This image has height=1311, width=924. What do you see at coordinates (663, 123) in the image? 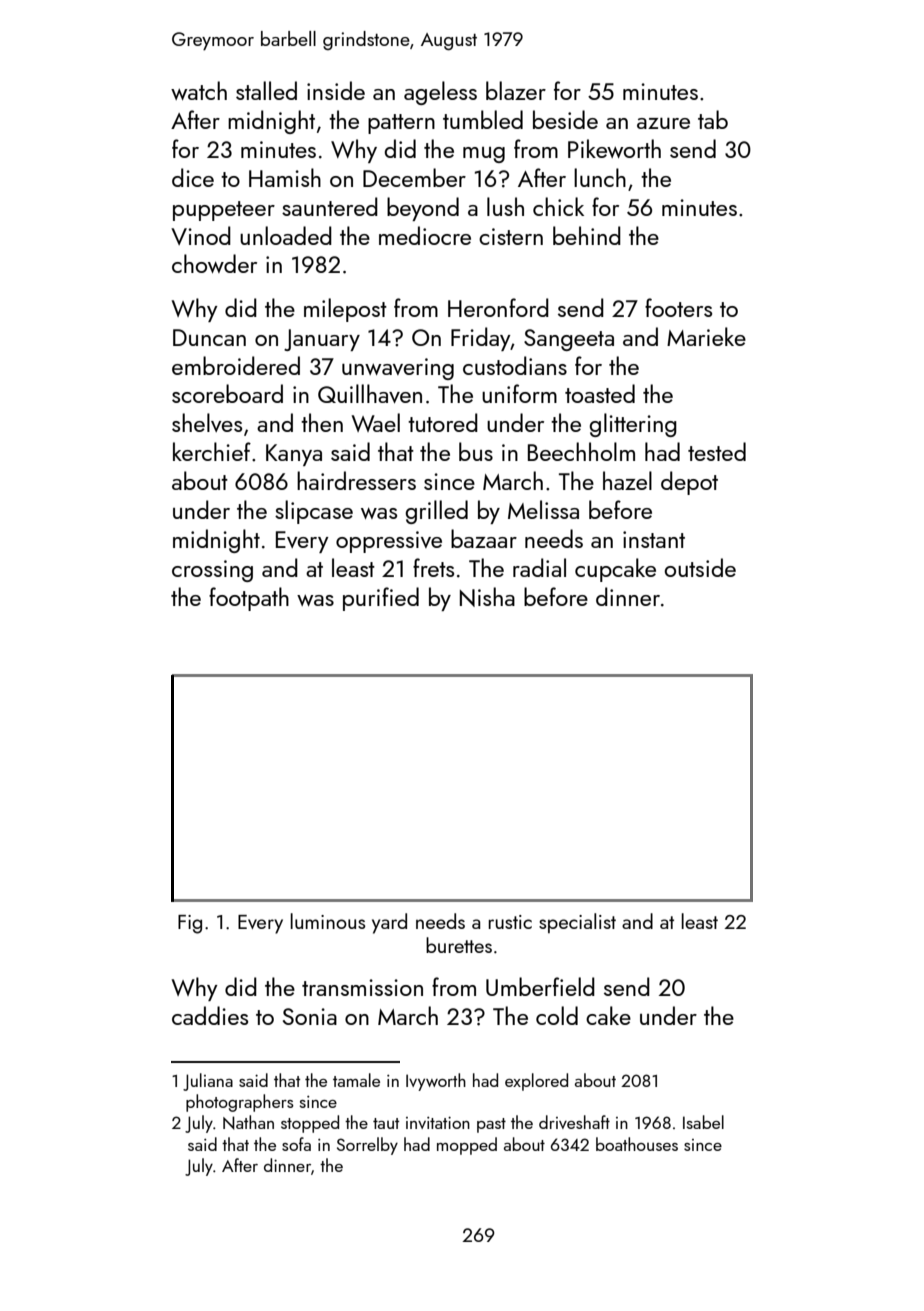
I see `azure` at bounding box center [663, 123].
